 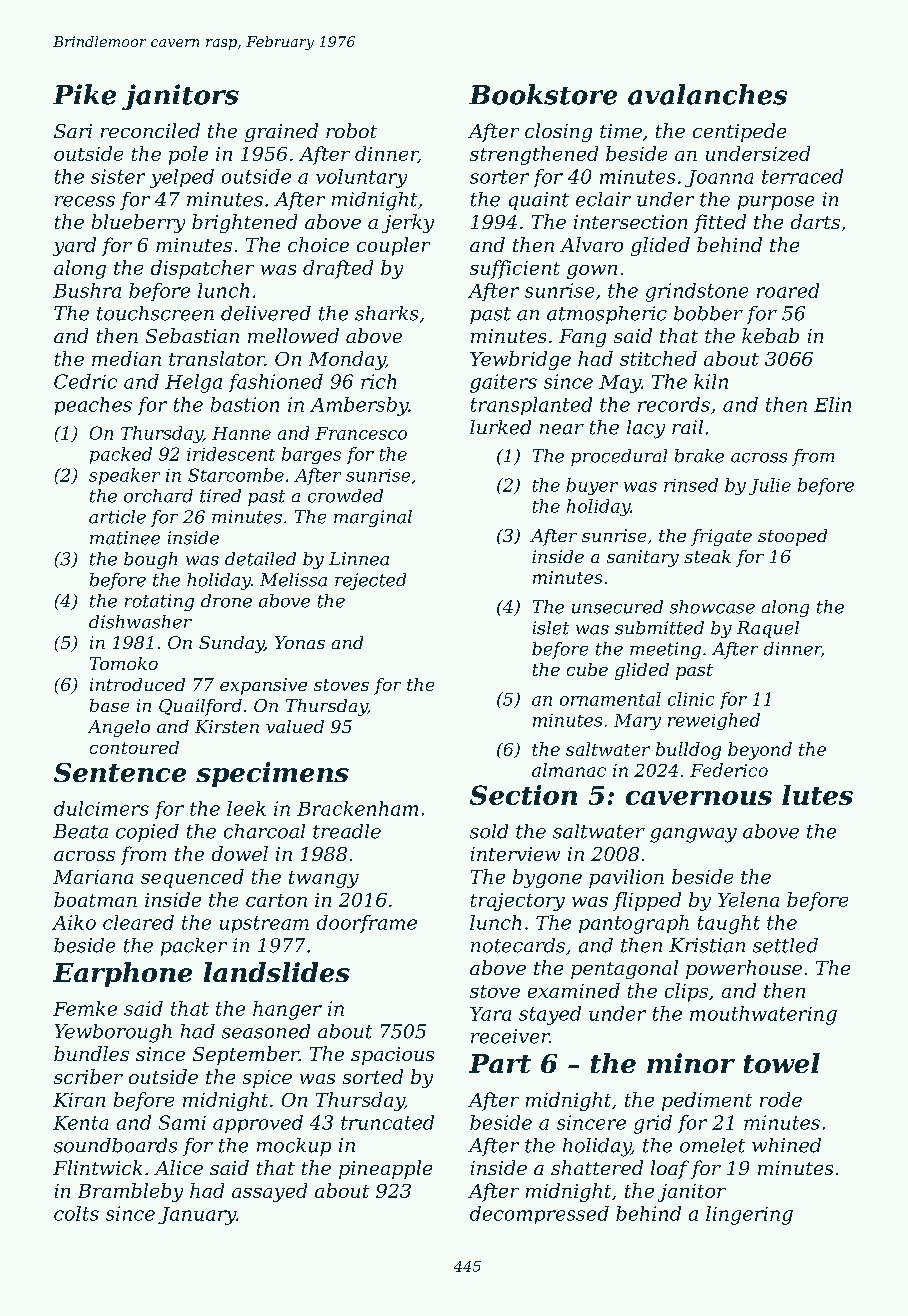 I want to click on Pike, so click(x=84, y=94).
